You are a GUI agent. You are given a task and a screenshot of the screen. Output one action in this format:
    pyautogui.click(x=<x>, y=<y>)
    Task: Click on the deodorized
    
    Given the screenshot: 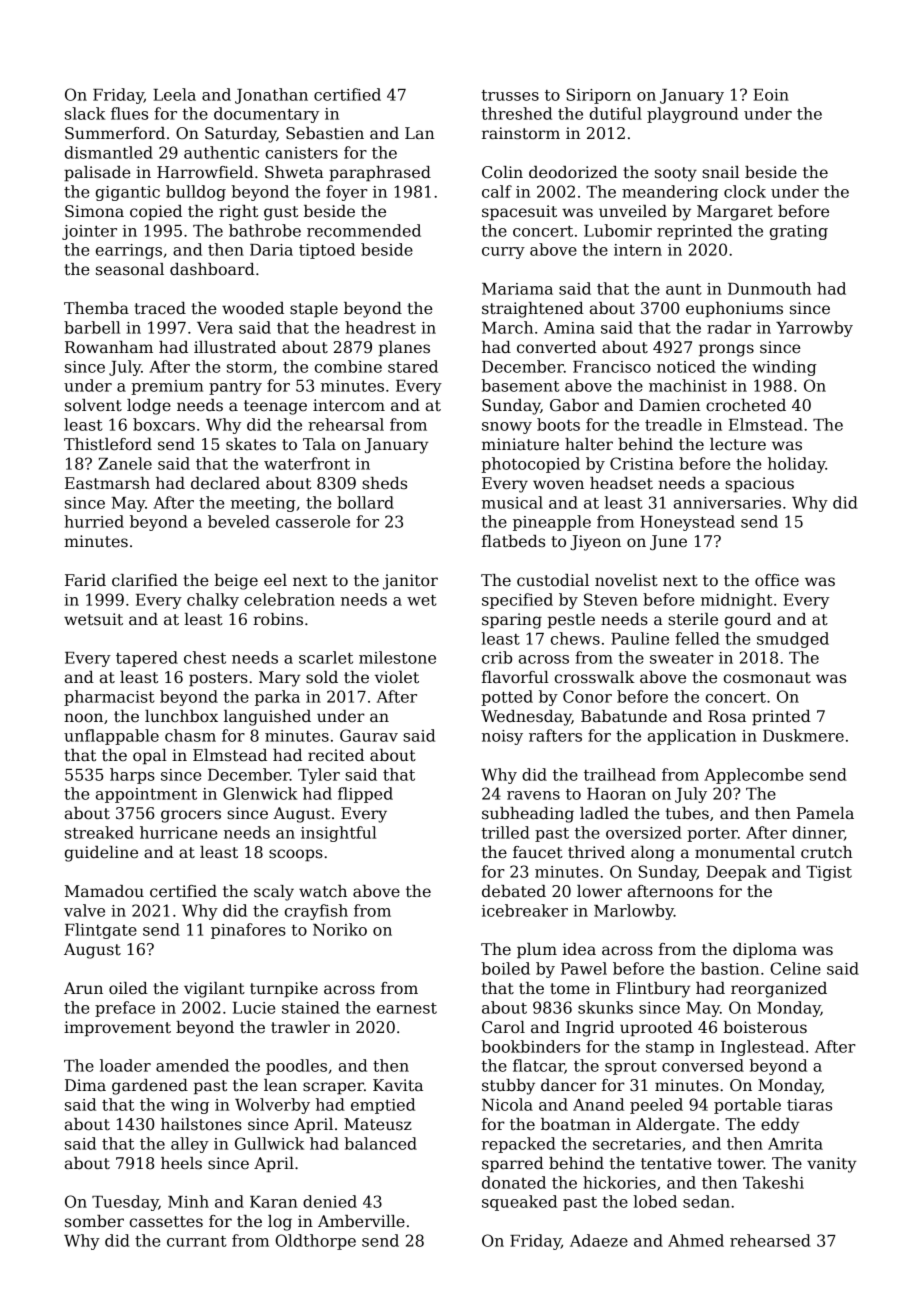 What is the action you would take?
    pyautogui.click(x=573, y=172)
